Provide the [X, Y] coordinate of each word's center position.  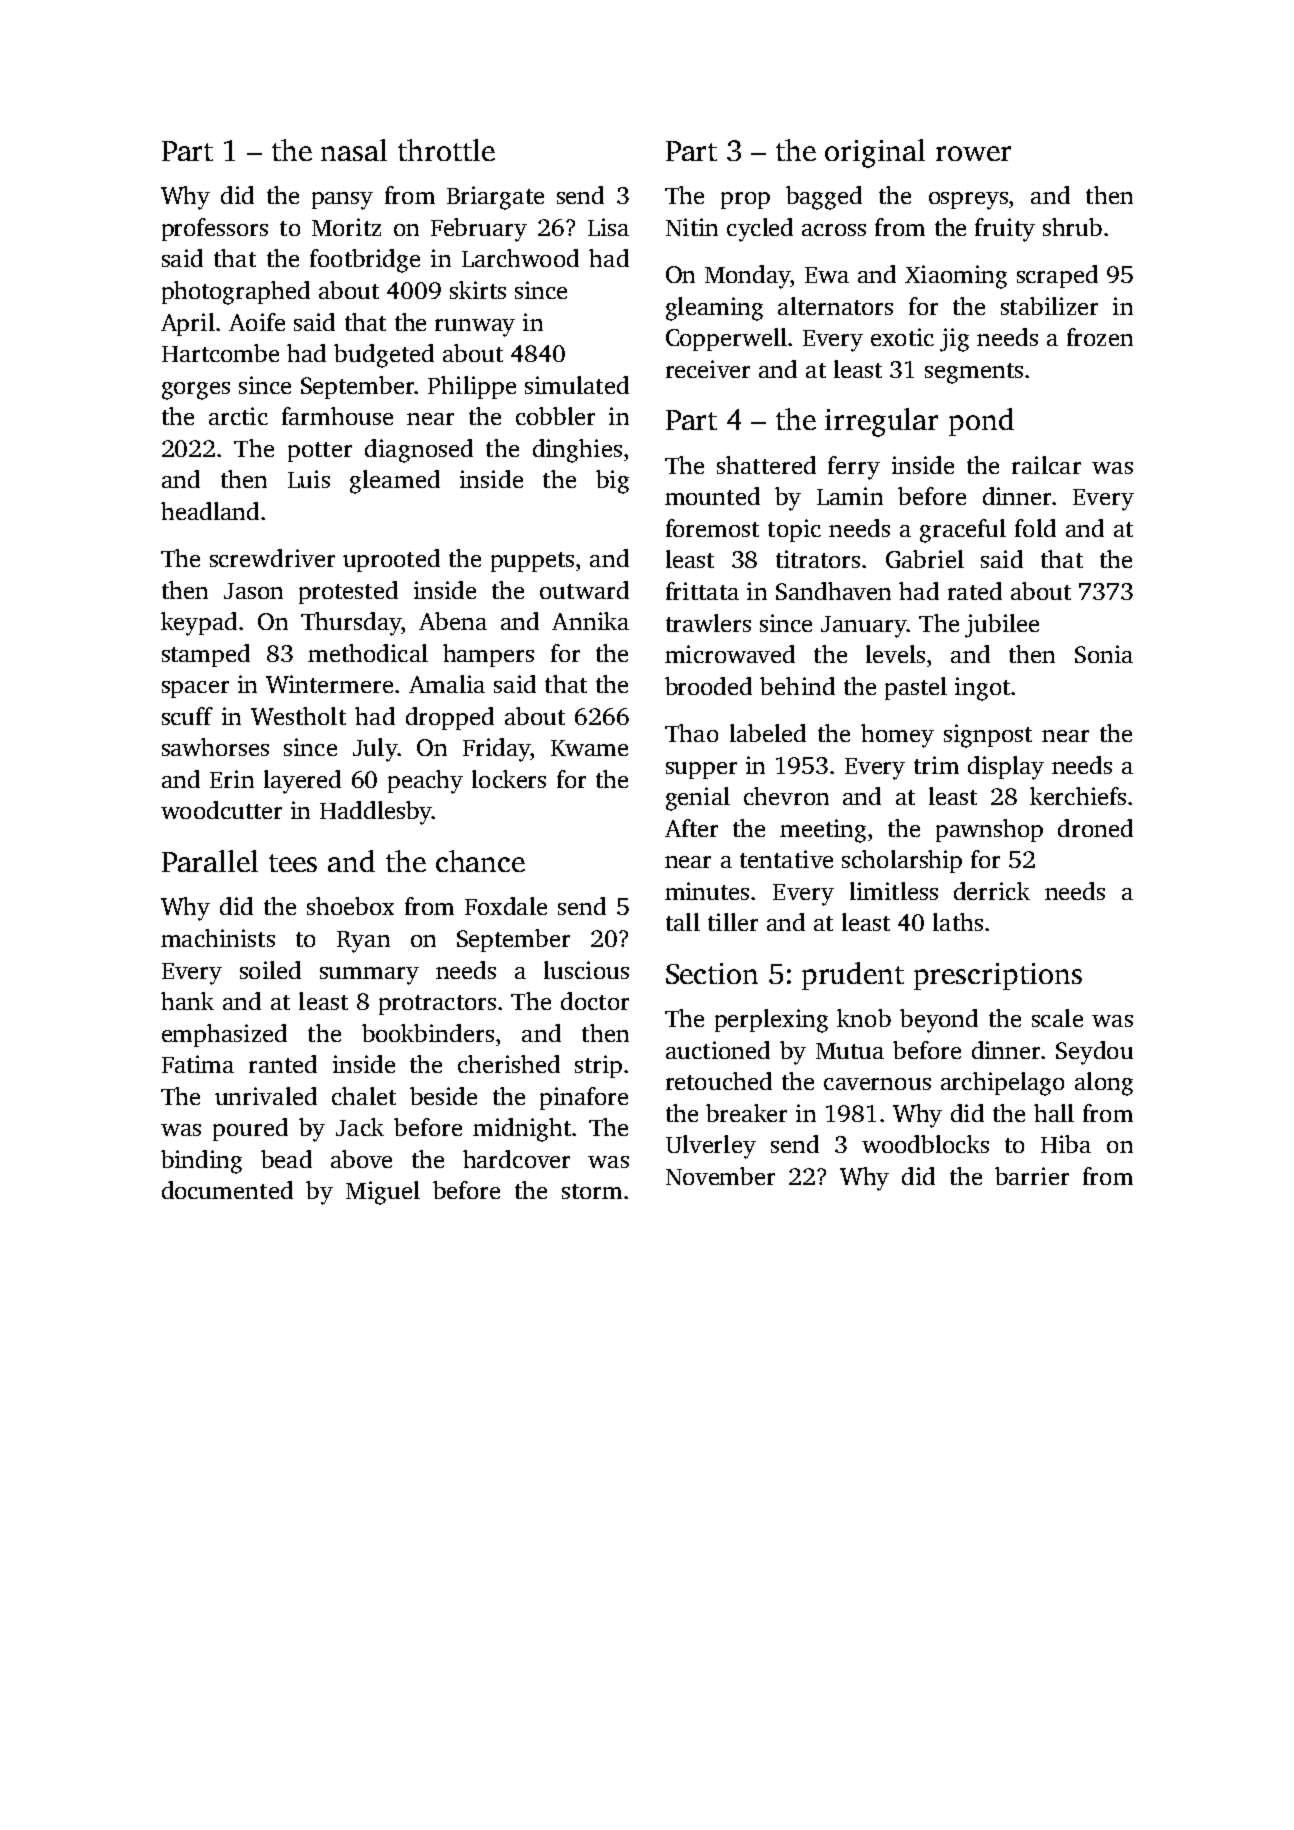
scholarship [902, 861]
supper [701, 770]
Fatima [198, 1064]
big [612, 482]
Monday [747, 277]
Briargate [495, 198]
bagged [824, 198]
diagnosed [419, 451]
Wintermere [329, 684]
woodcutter [221, 810]
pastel [916, 688]
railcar [1046, 465]
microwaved [730, 654]
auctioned [718, 1050]
